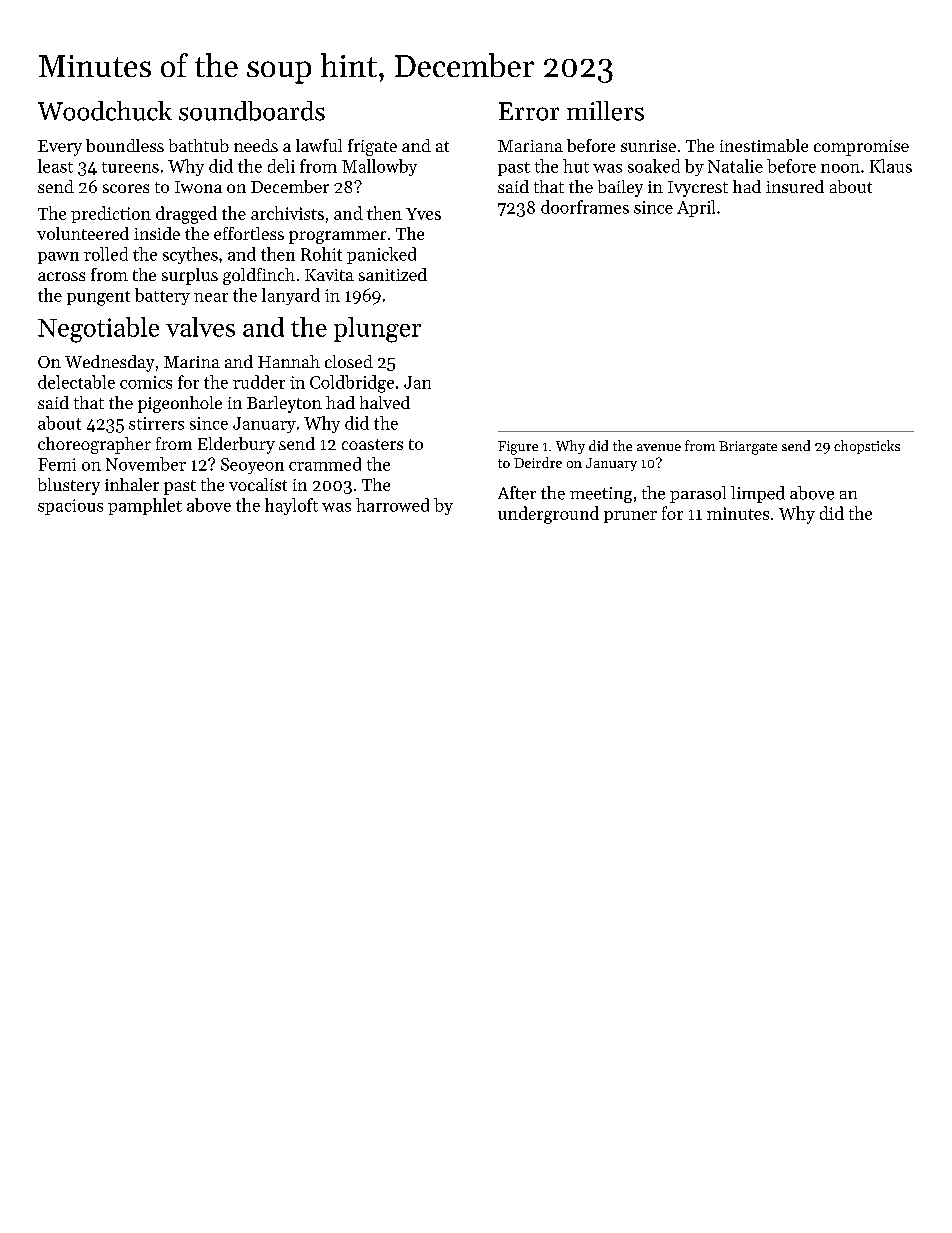 The width and height of the screenshot is (952, 1233). I want to click on insured, so click(795, 186).
